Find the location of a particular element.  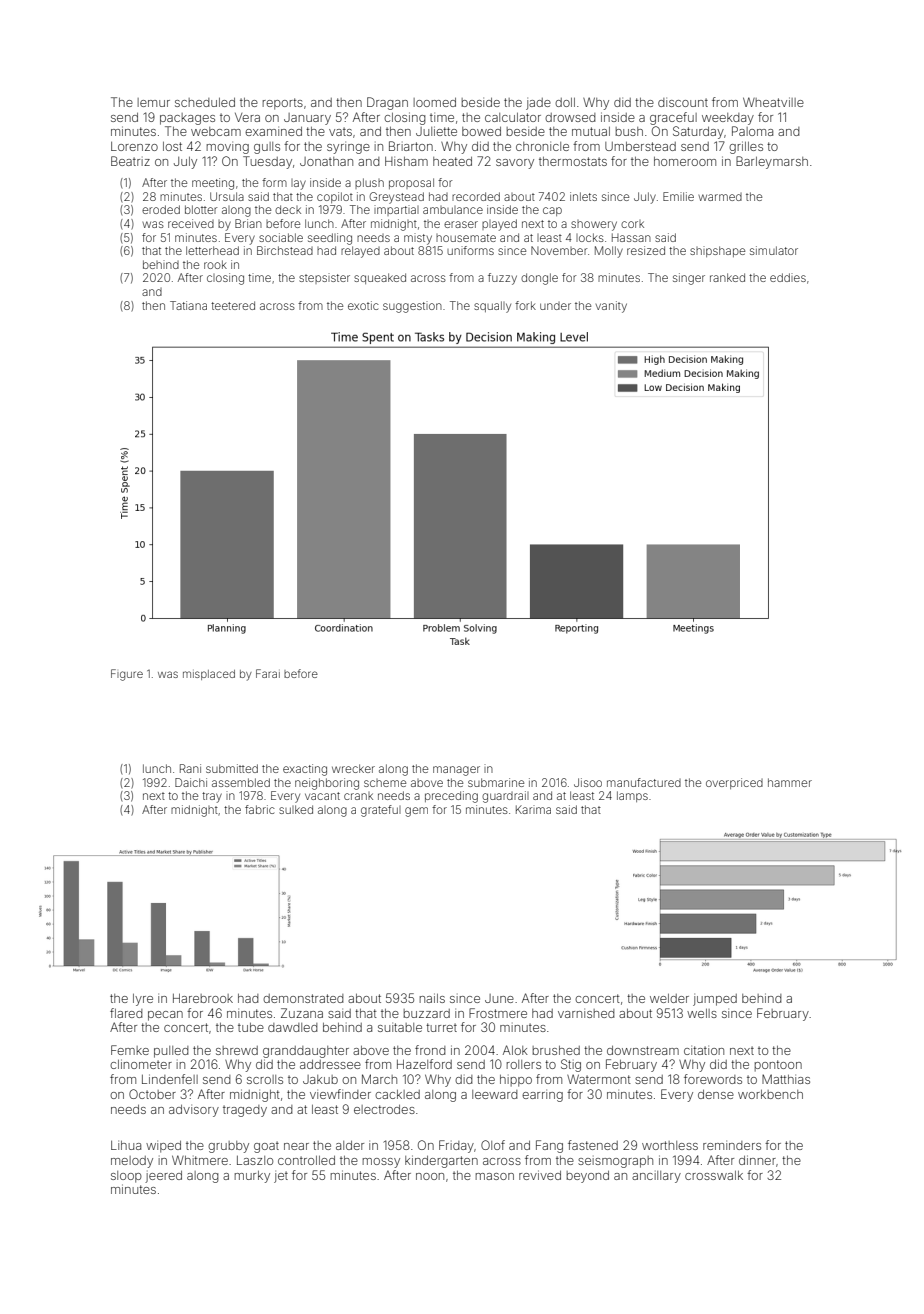

Tatiana is located at coordinates (188, 305).
